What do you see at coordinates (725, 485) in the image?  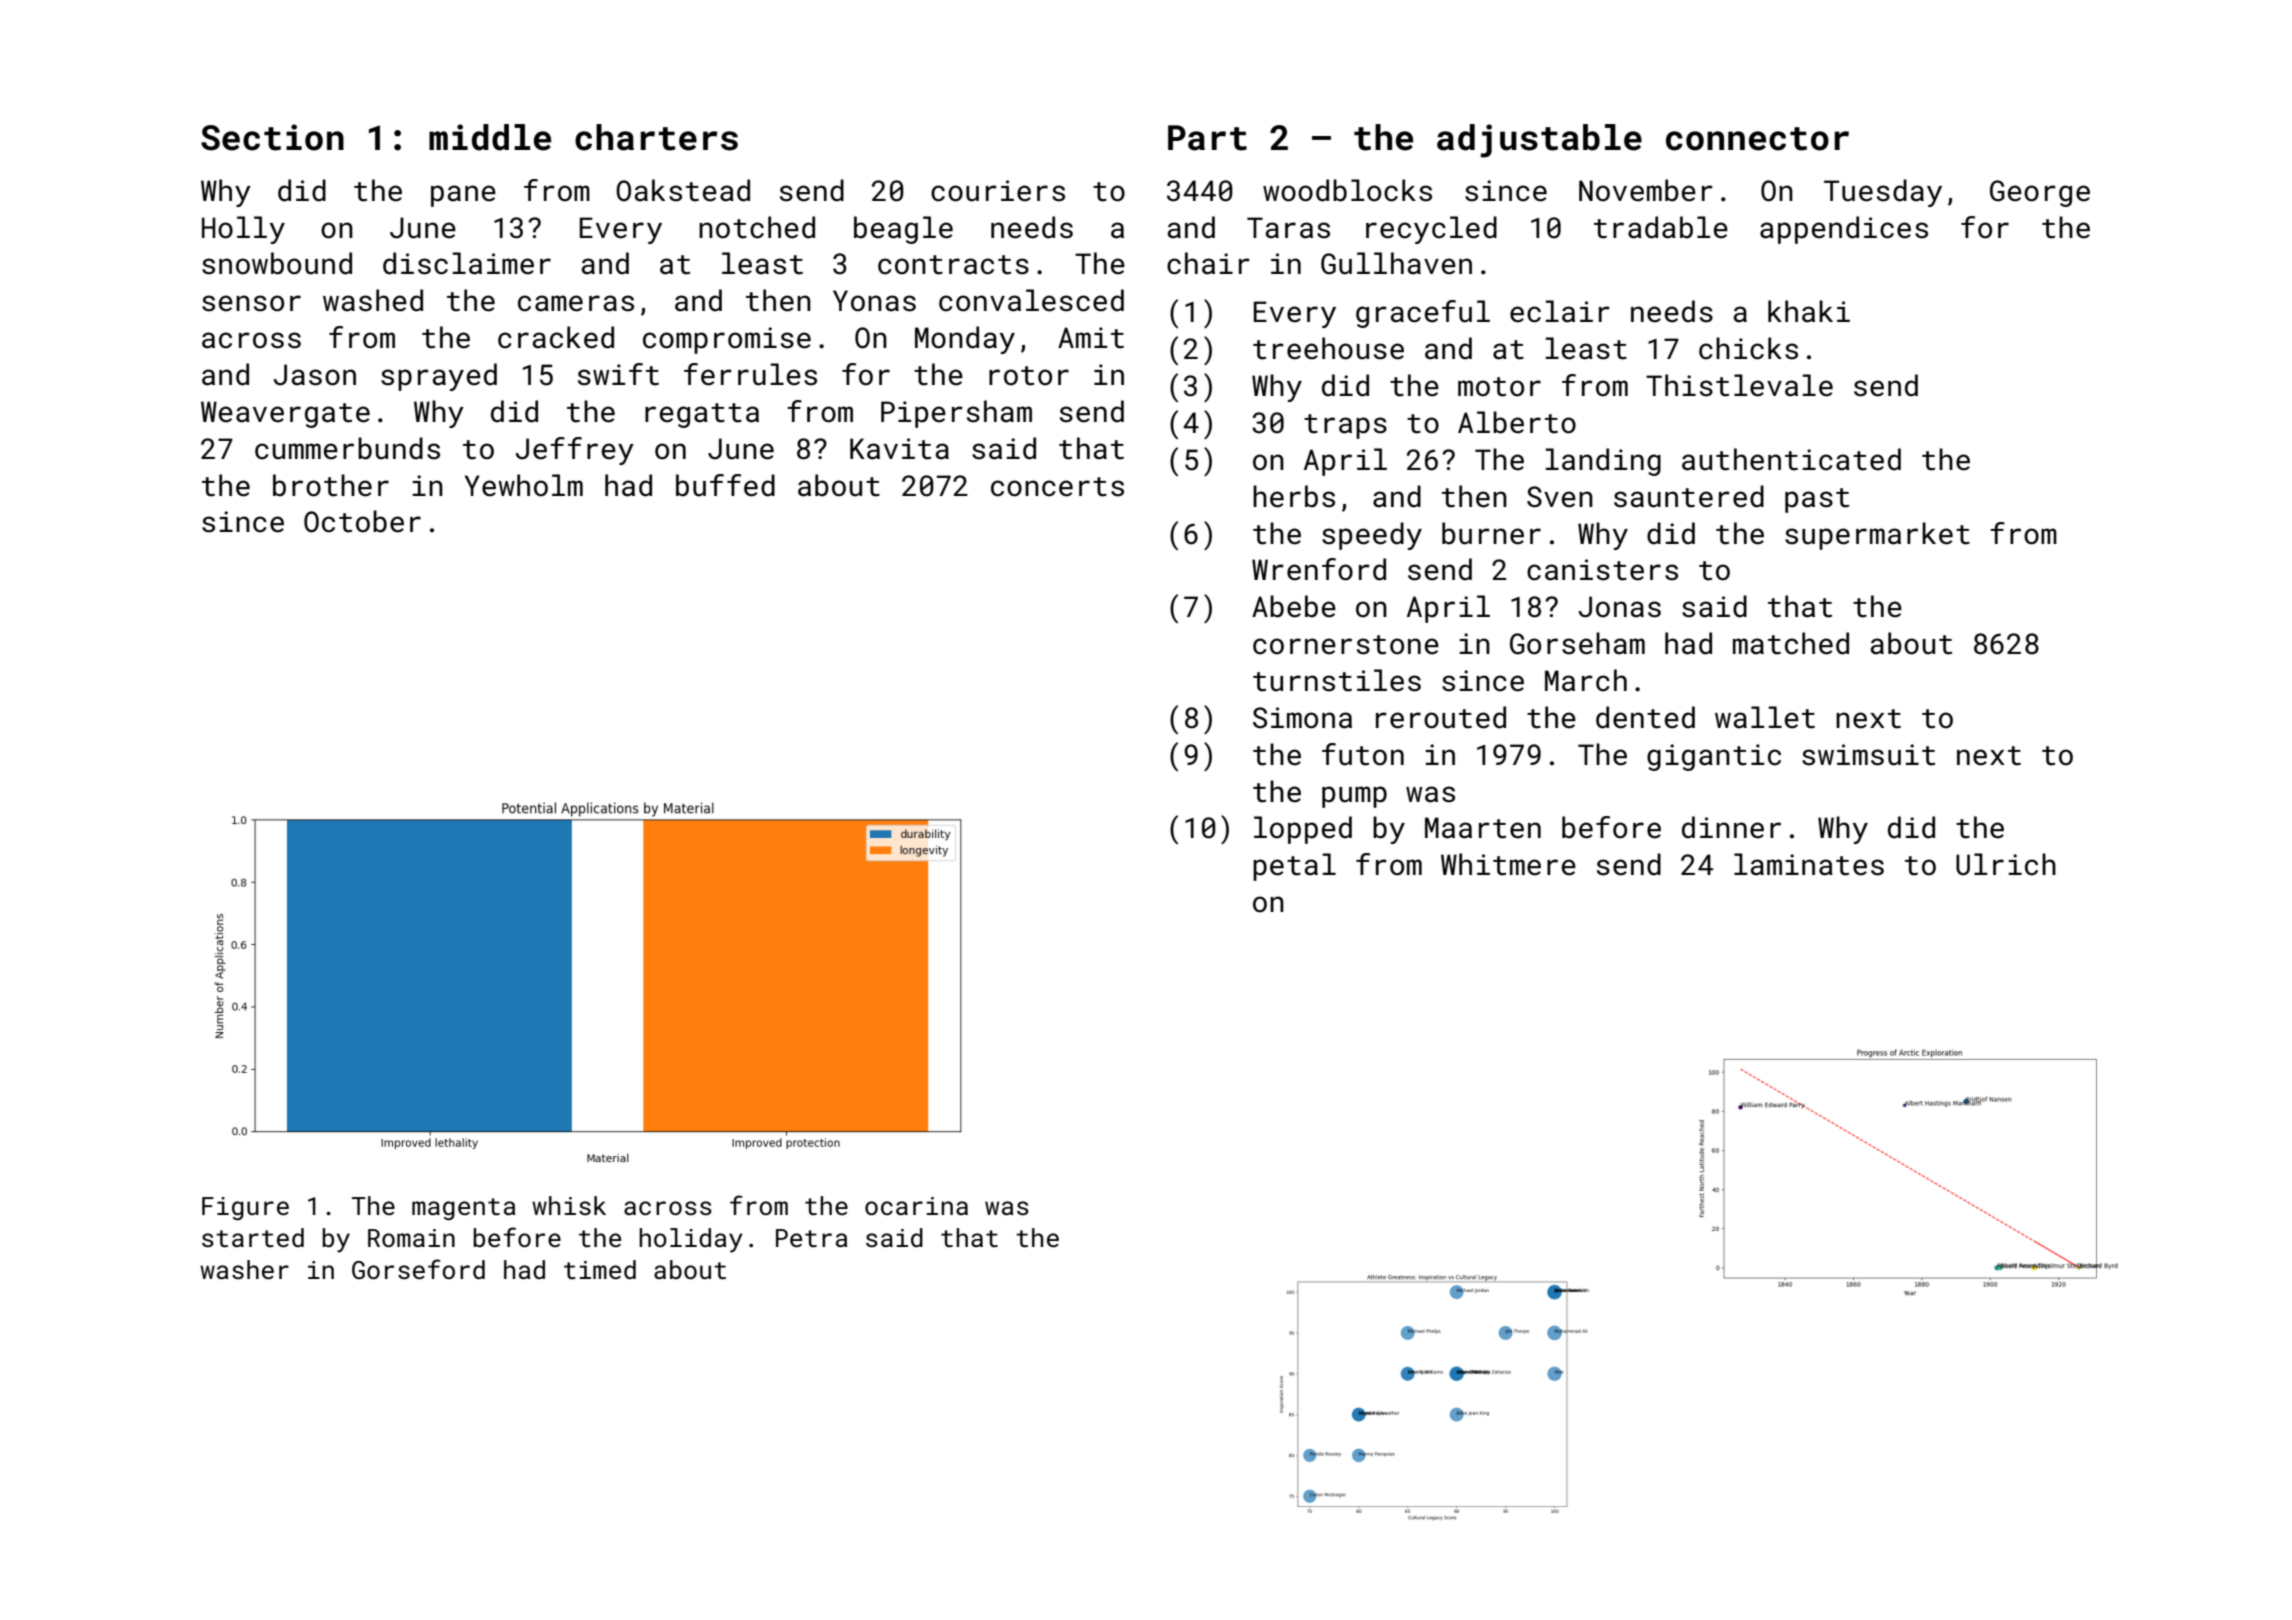 I see `buffed` at bounding box center [725, 485].
